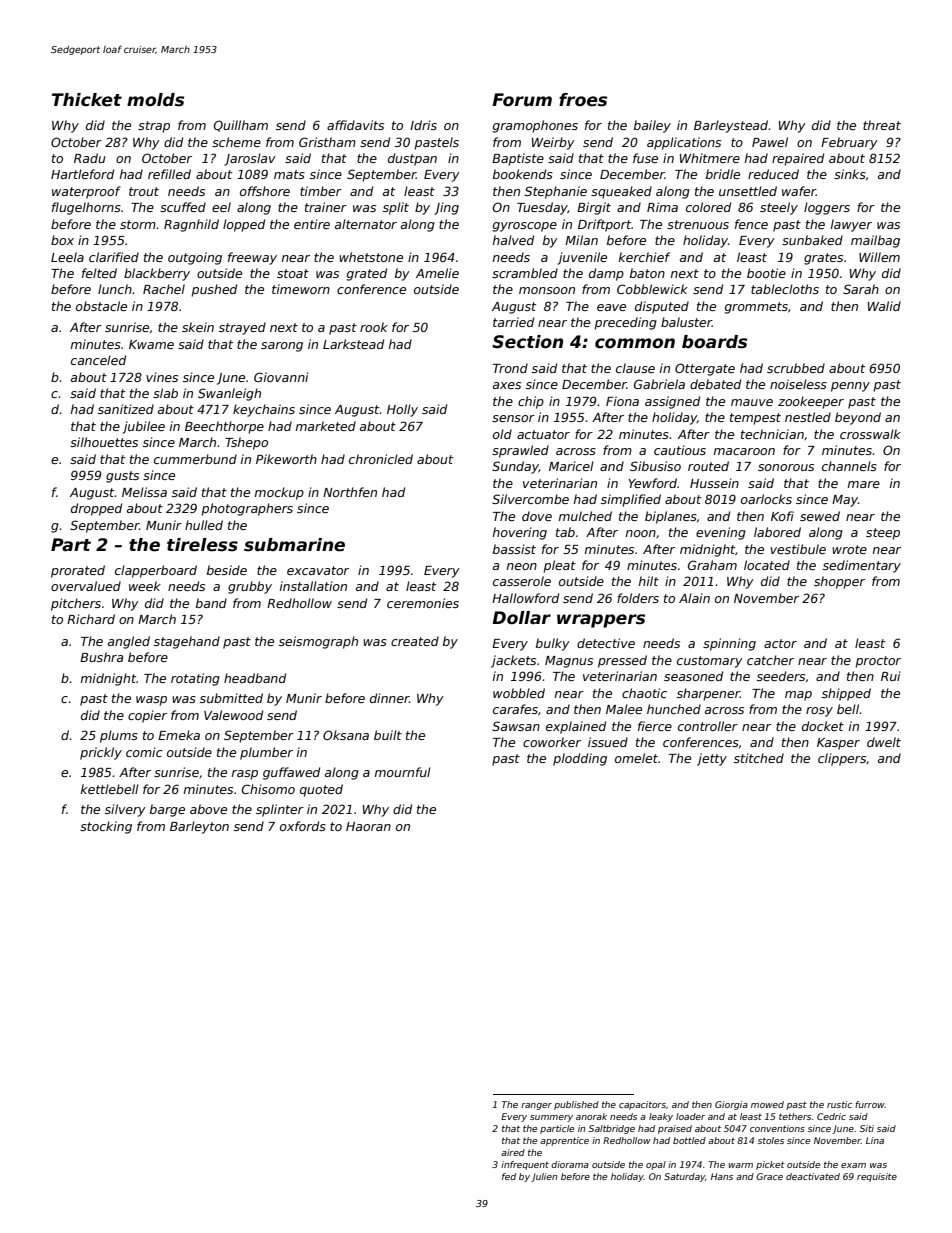  I want to click on created, so click(415, 641).
